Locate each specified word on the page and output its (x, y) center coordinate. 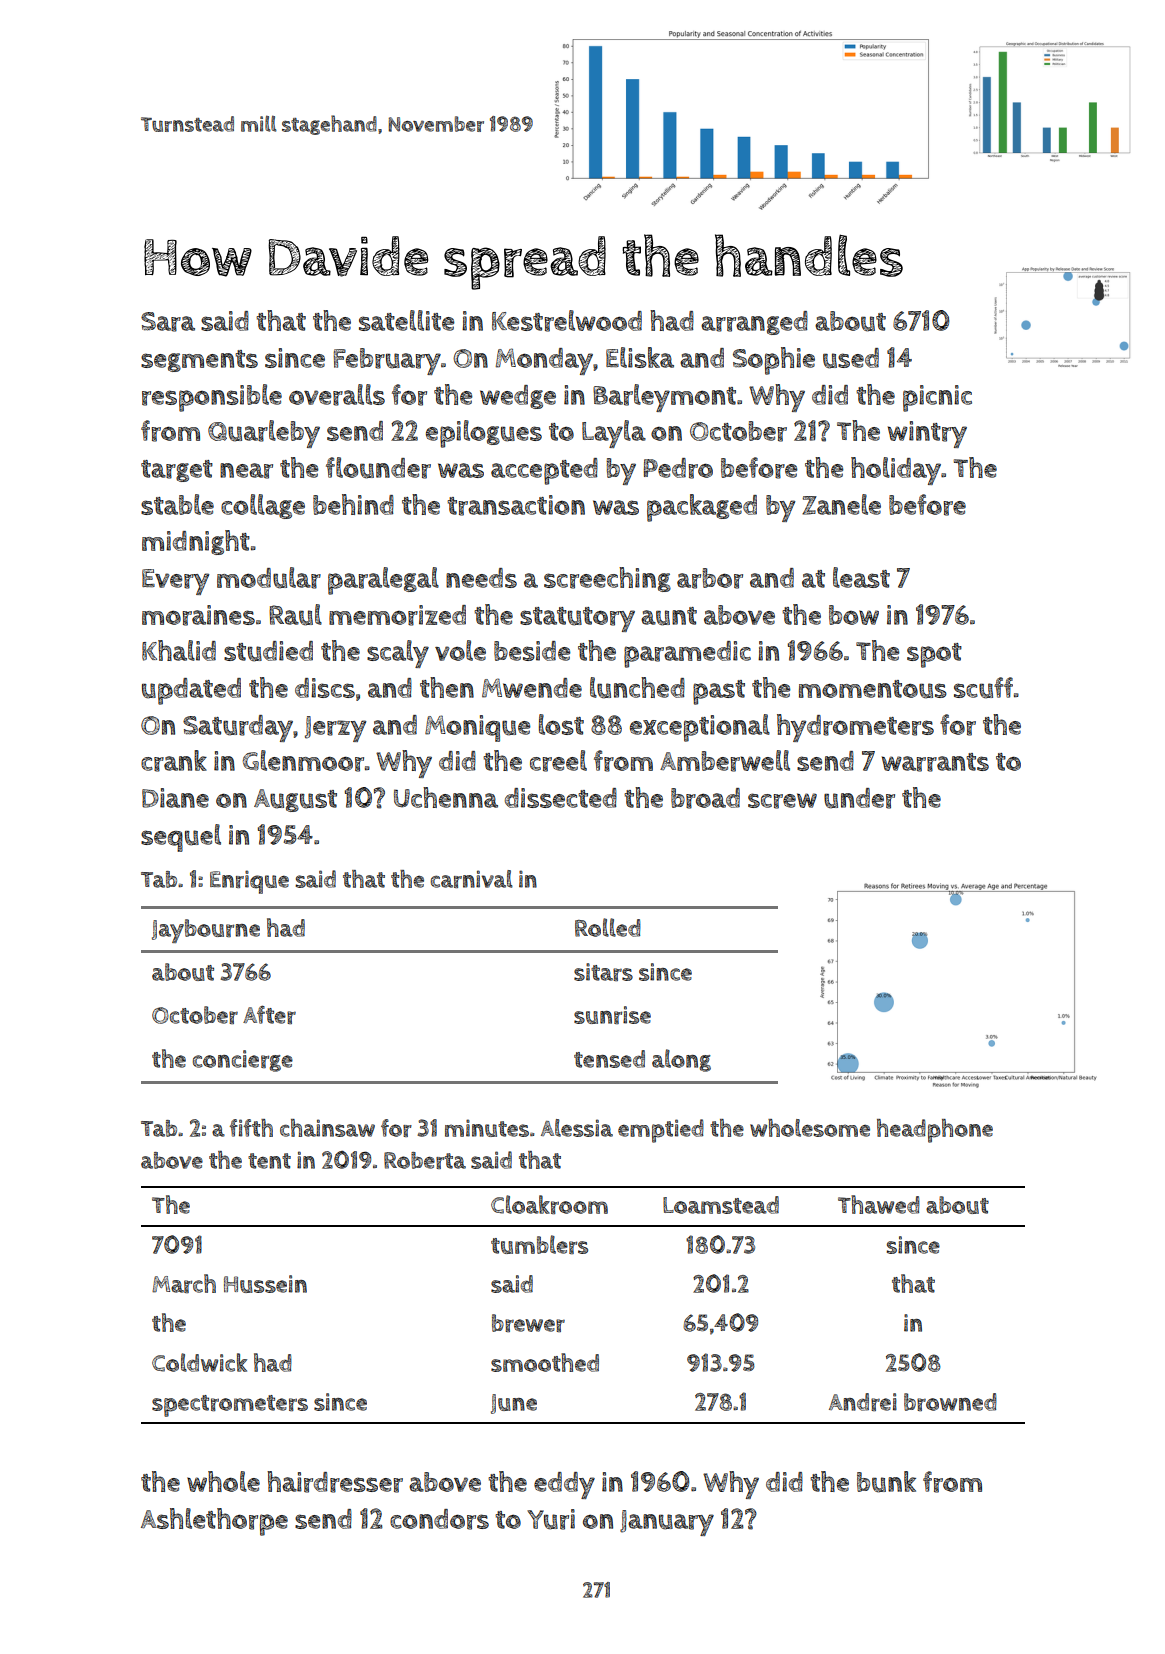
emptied (661, 1131)
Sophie (774, 361)
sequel (181, 838)
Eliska (640, 357)
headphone (935, 1131)
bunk (886, 1482)
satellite (406, 320)
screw (782, 801)
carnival (472, 879)
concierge (243, 1061)
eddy (564, 1485)
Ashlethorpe (214, 1522)
